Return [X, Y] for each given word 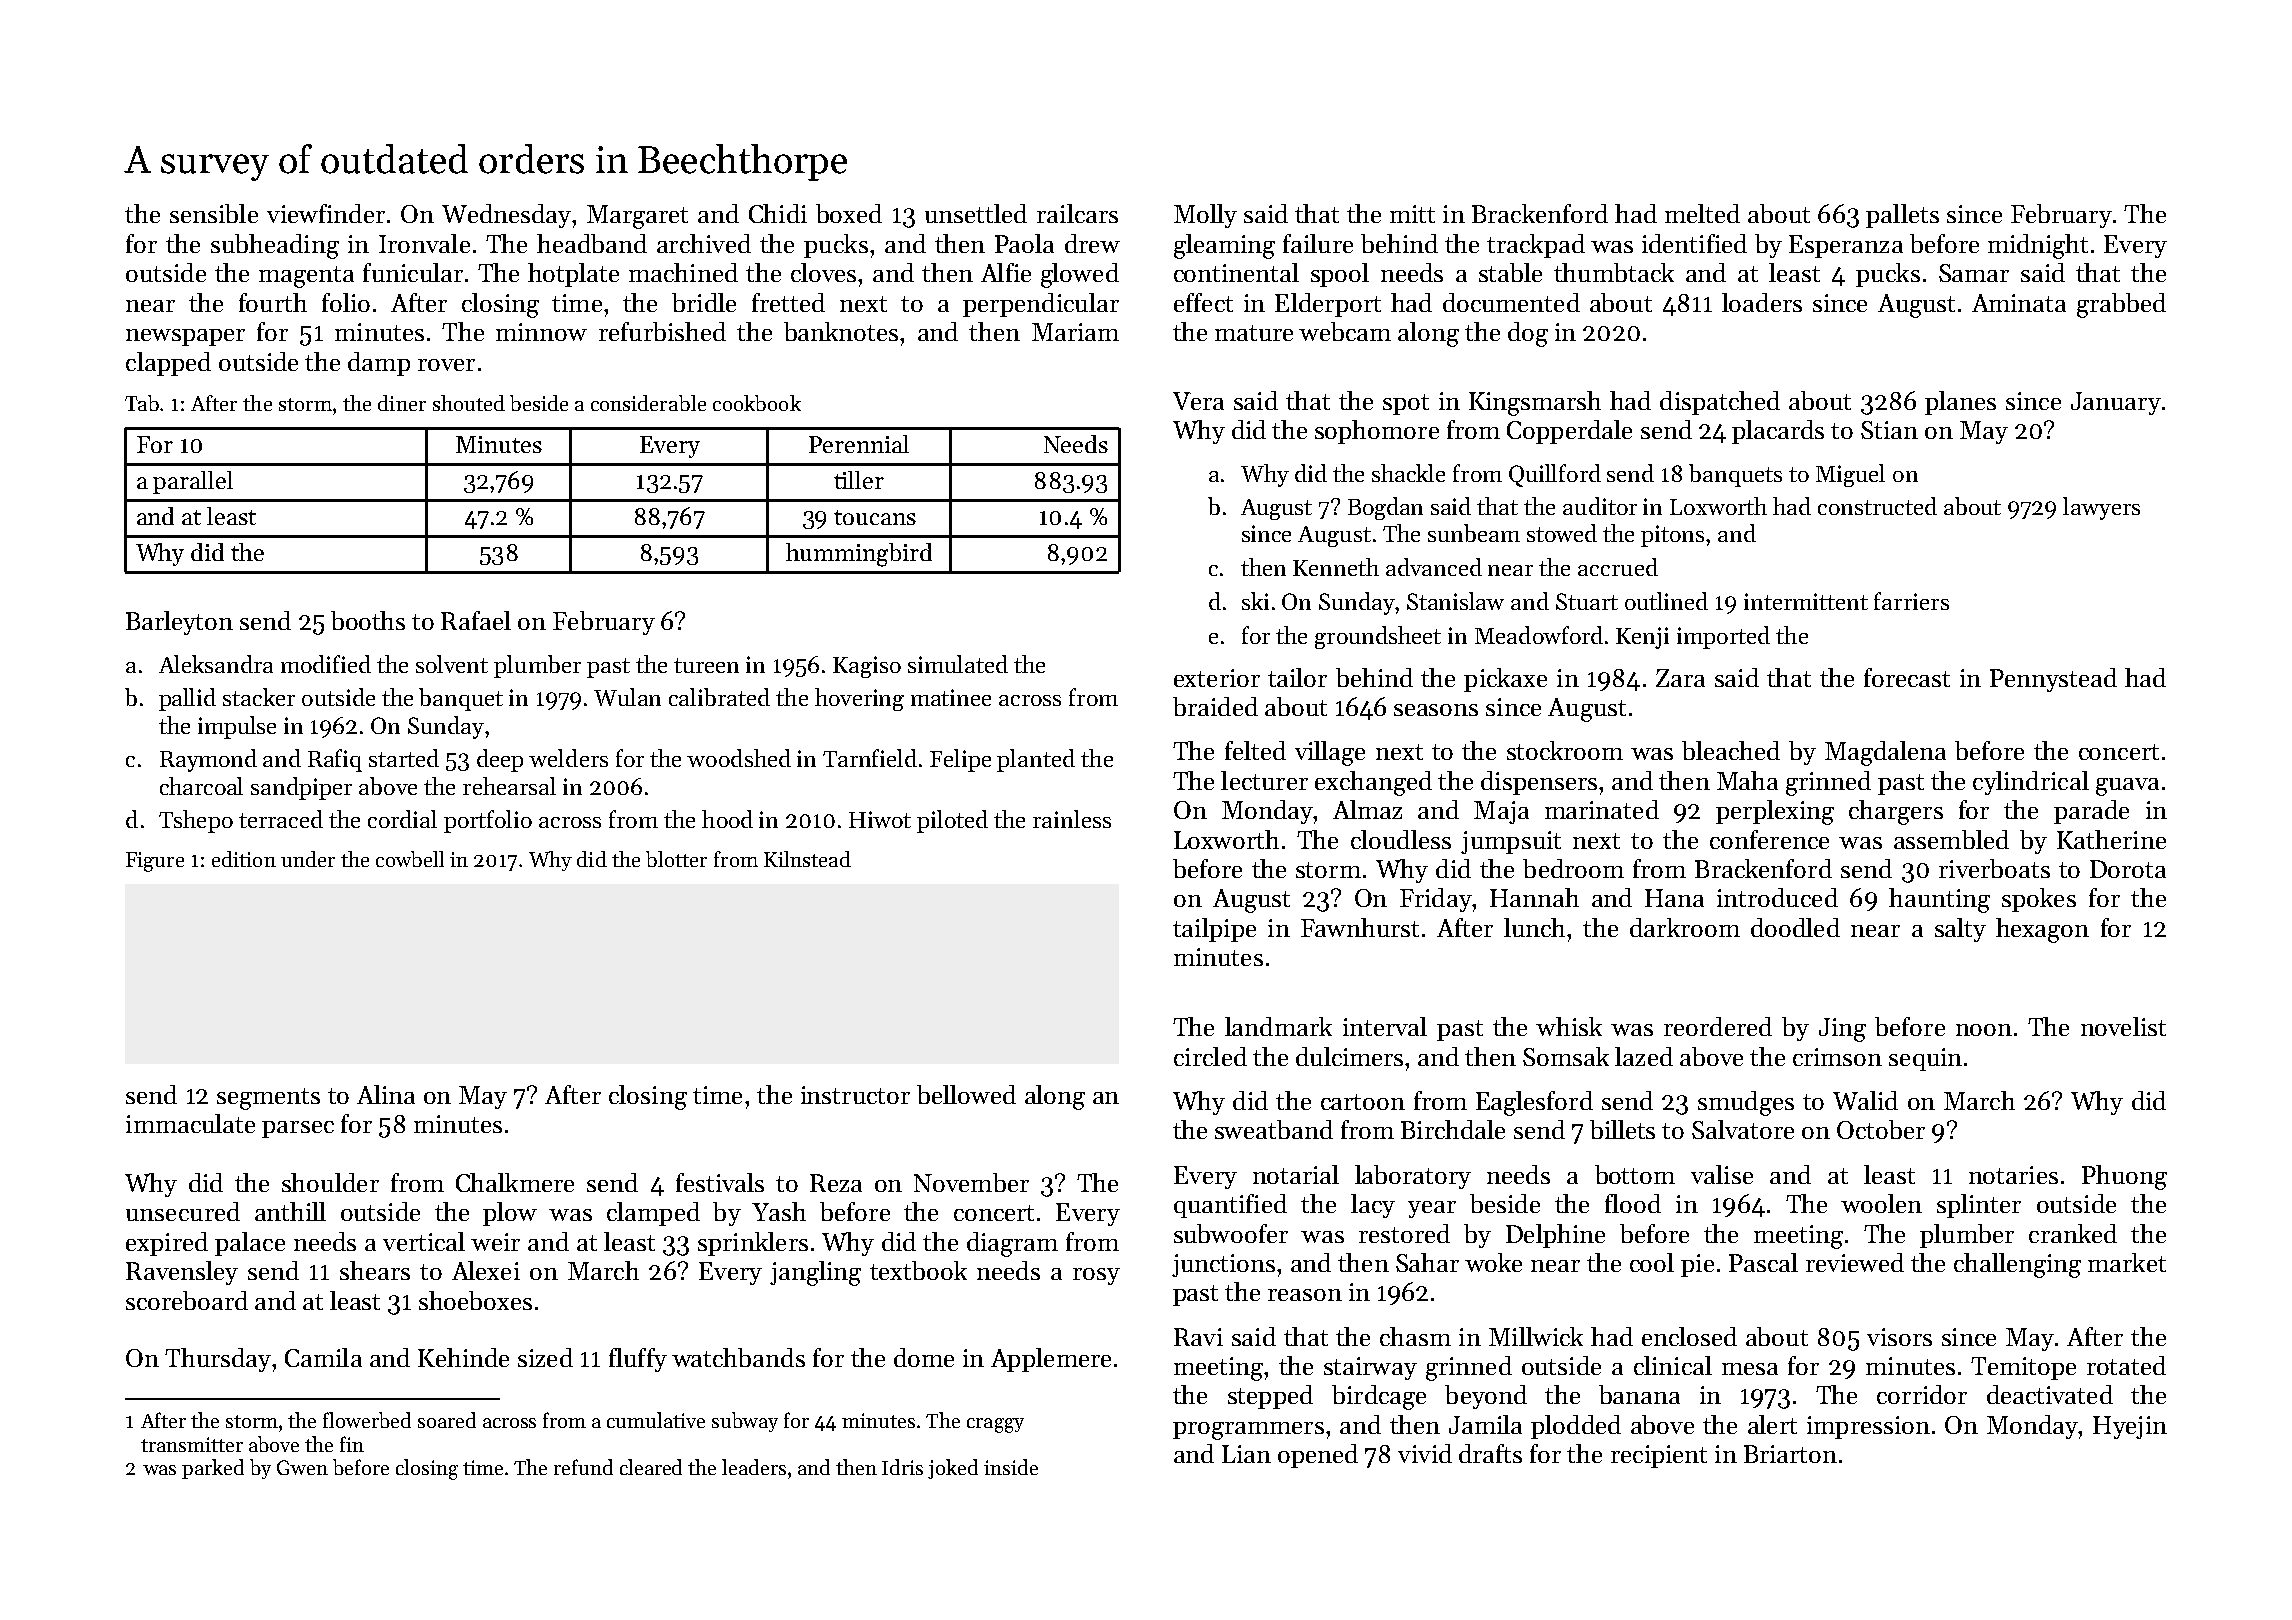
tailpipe [1214, 930]
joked [953, 1469]
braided [1215, 706]
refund [583, 1467]
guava [2127, 787]
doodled [1795, 927]
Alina [386, 1094]
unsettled [976, 213]
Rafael [476, 620]
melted [1702, 213]
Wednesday [506, 216]
